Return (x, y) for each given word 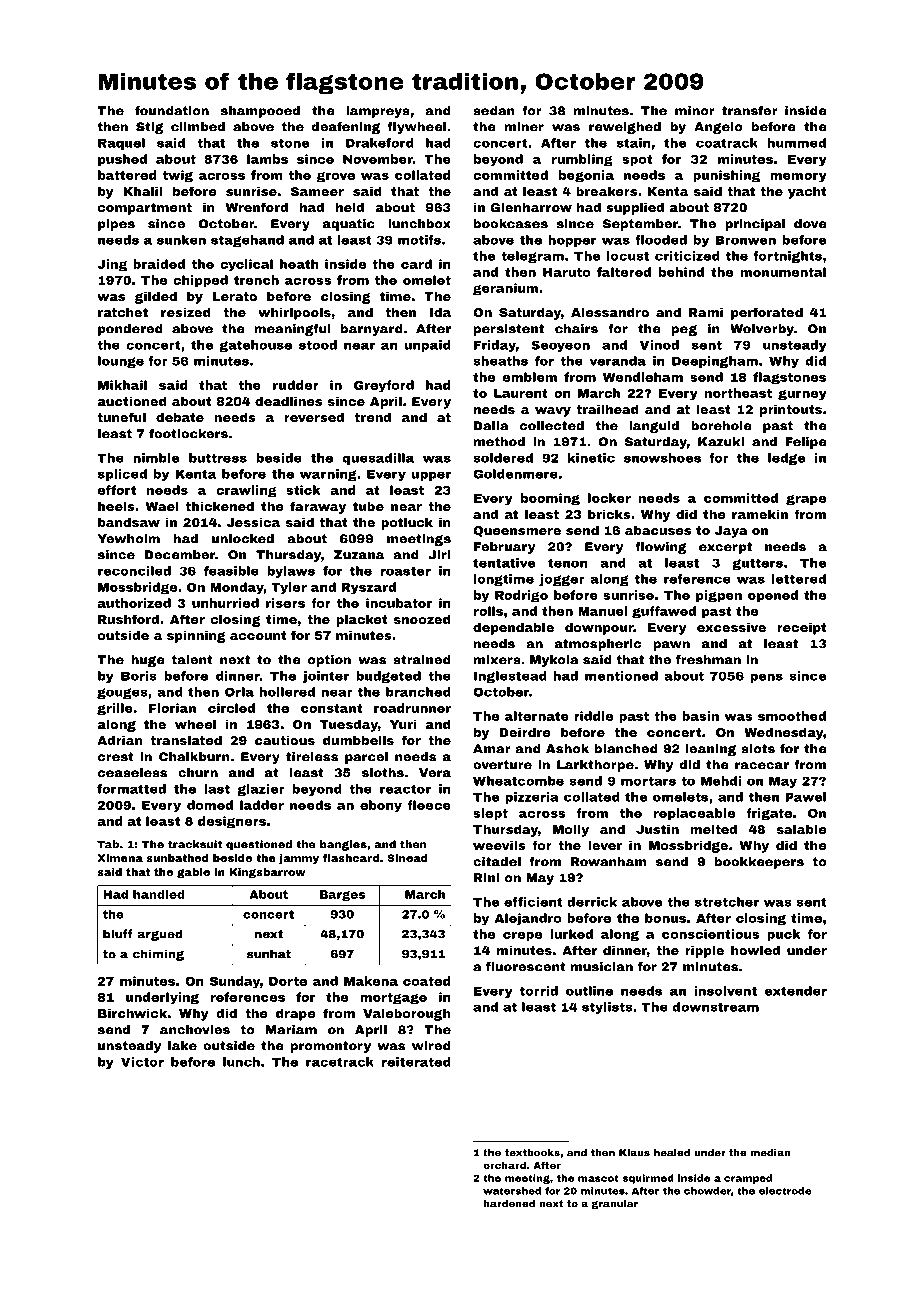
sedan (494, 111)
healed (672, 1153)
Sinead (407, 858)
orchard (504, 1165)
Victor (142, 1062)
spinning (196, 636)
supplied (635, 208)
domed (210, 805)
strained (421, 660)
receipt (802, 628)
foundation (172, 111)
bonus (665, 918)
